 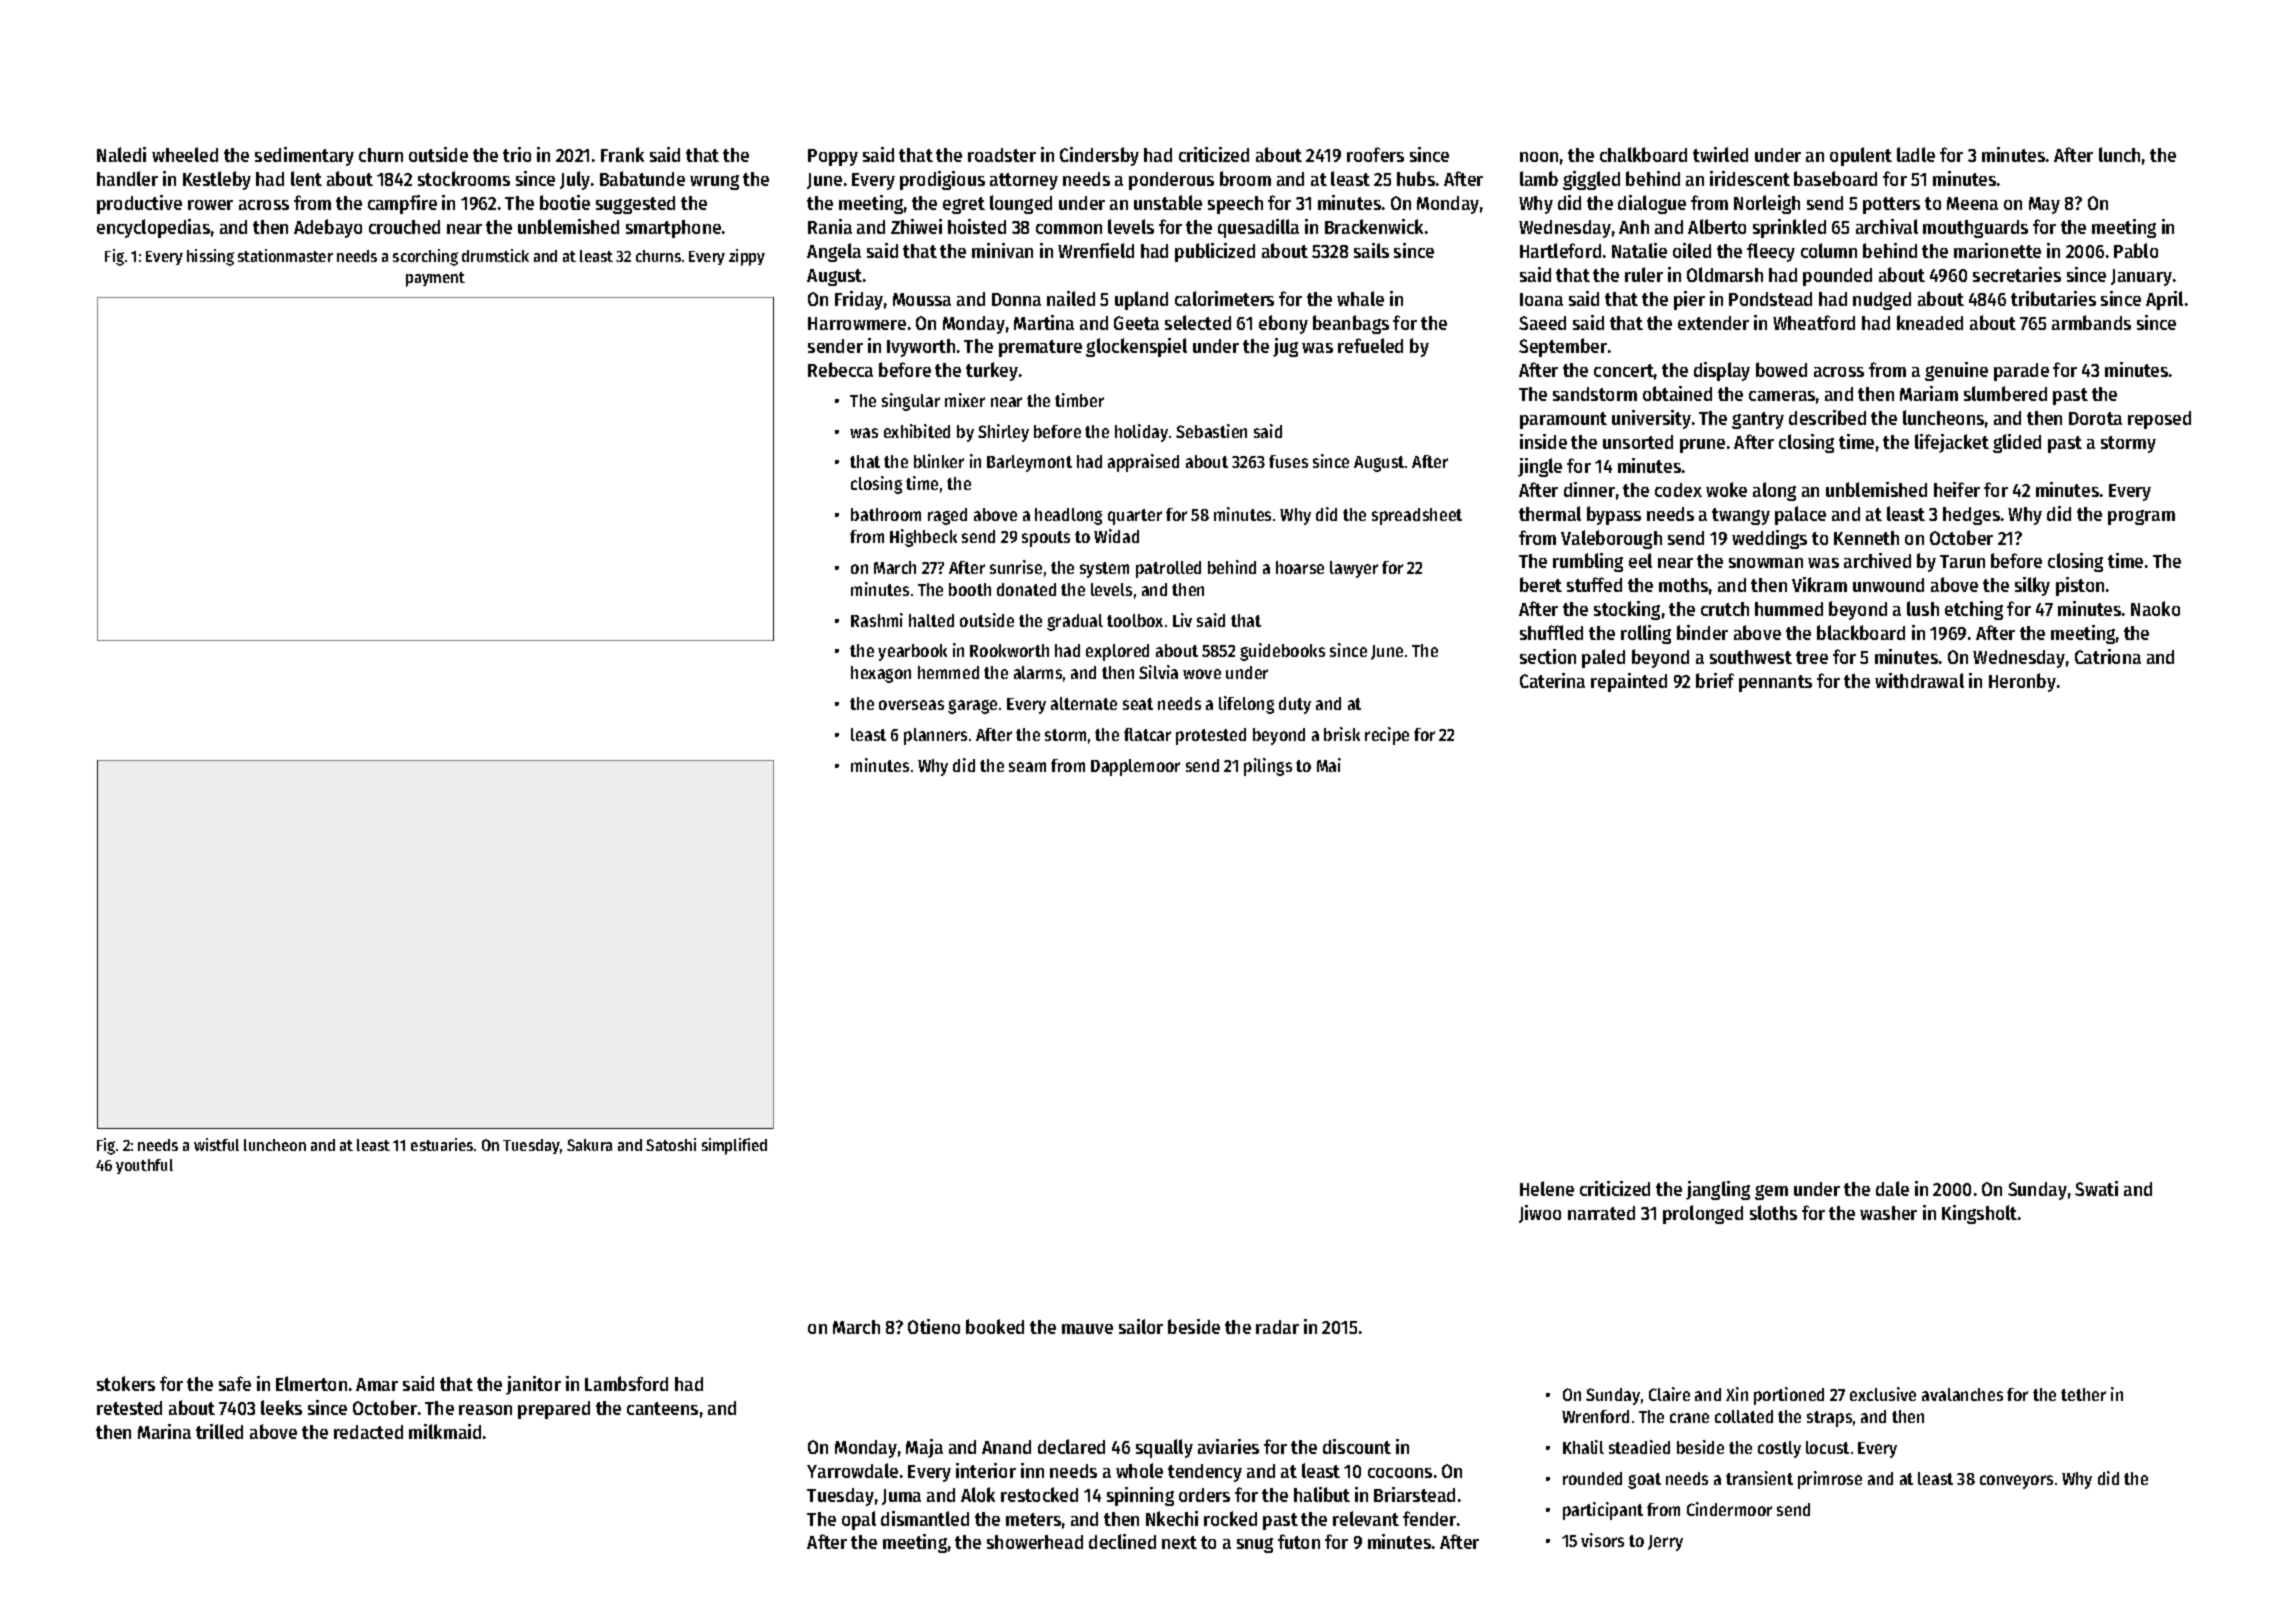 I want to click on Pondstead, so click(x=1770, y=299).
